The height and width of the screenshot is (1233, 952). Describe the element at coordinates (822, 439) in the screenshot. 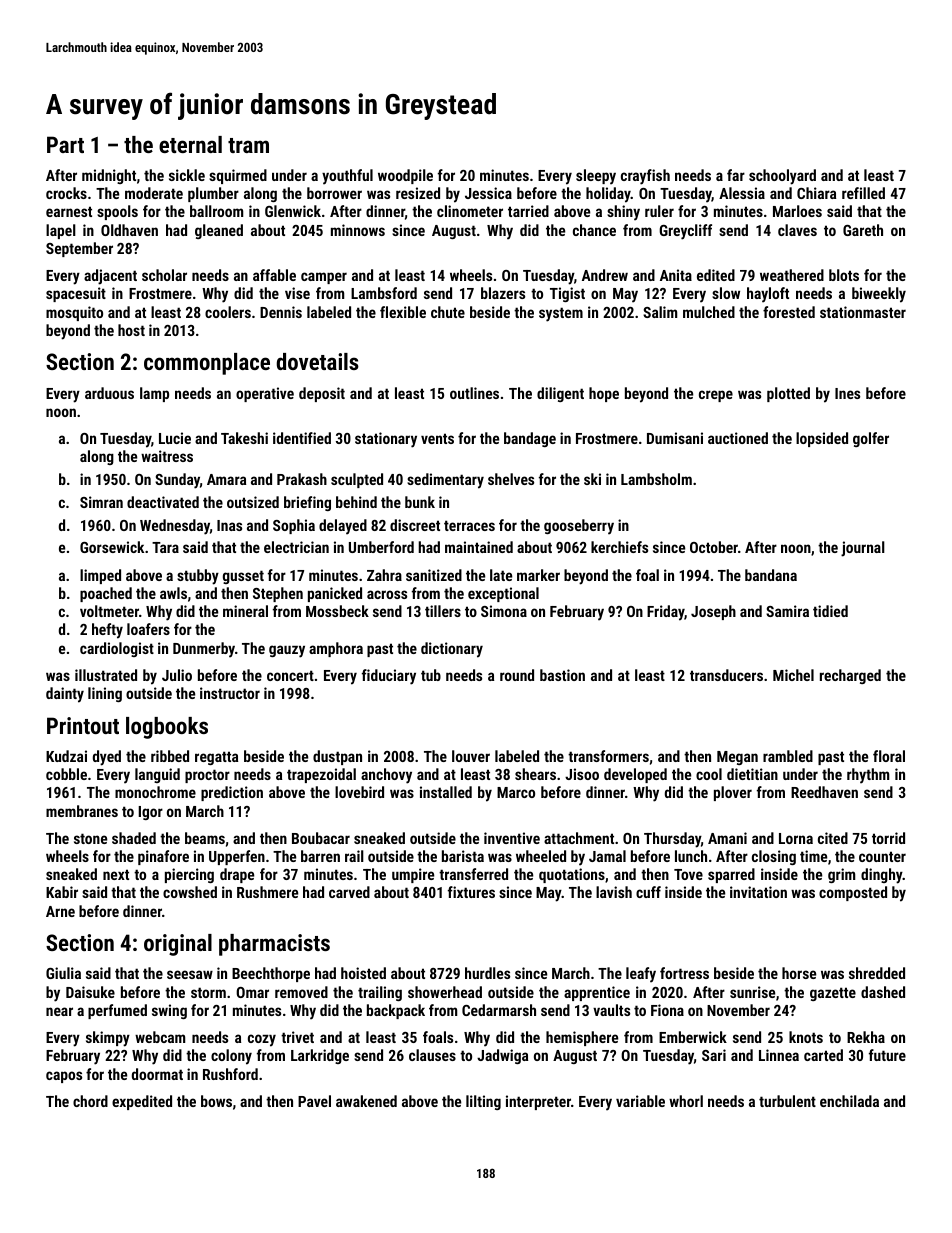

I see `lopsided` at that location.
